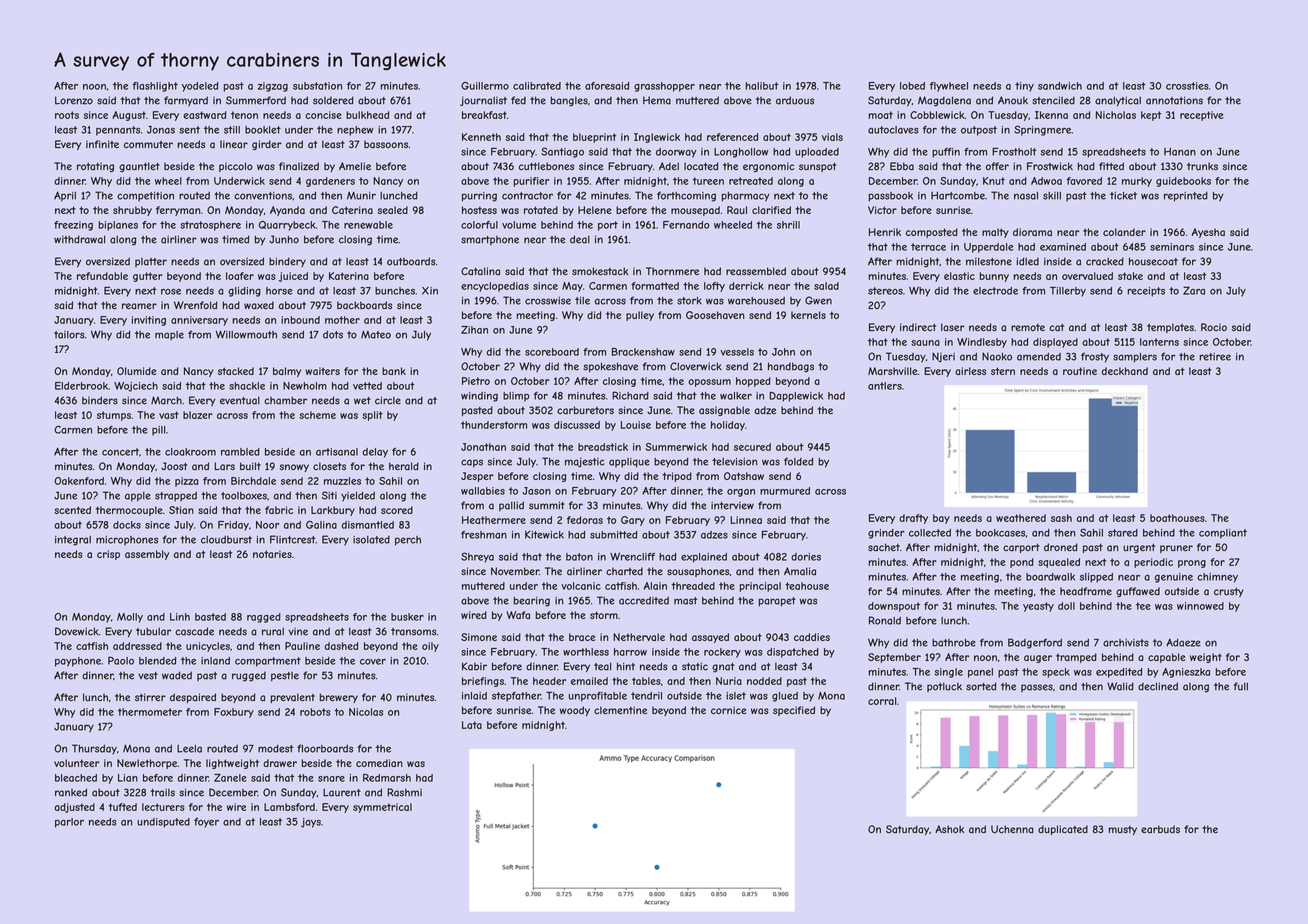  What do you see at coordinates (387, 778) in the screenshot?
I see `Redmarsh` at bounding box center [387, 778].
